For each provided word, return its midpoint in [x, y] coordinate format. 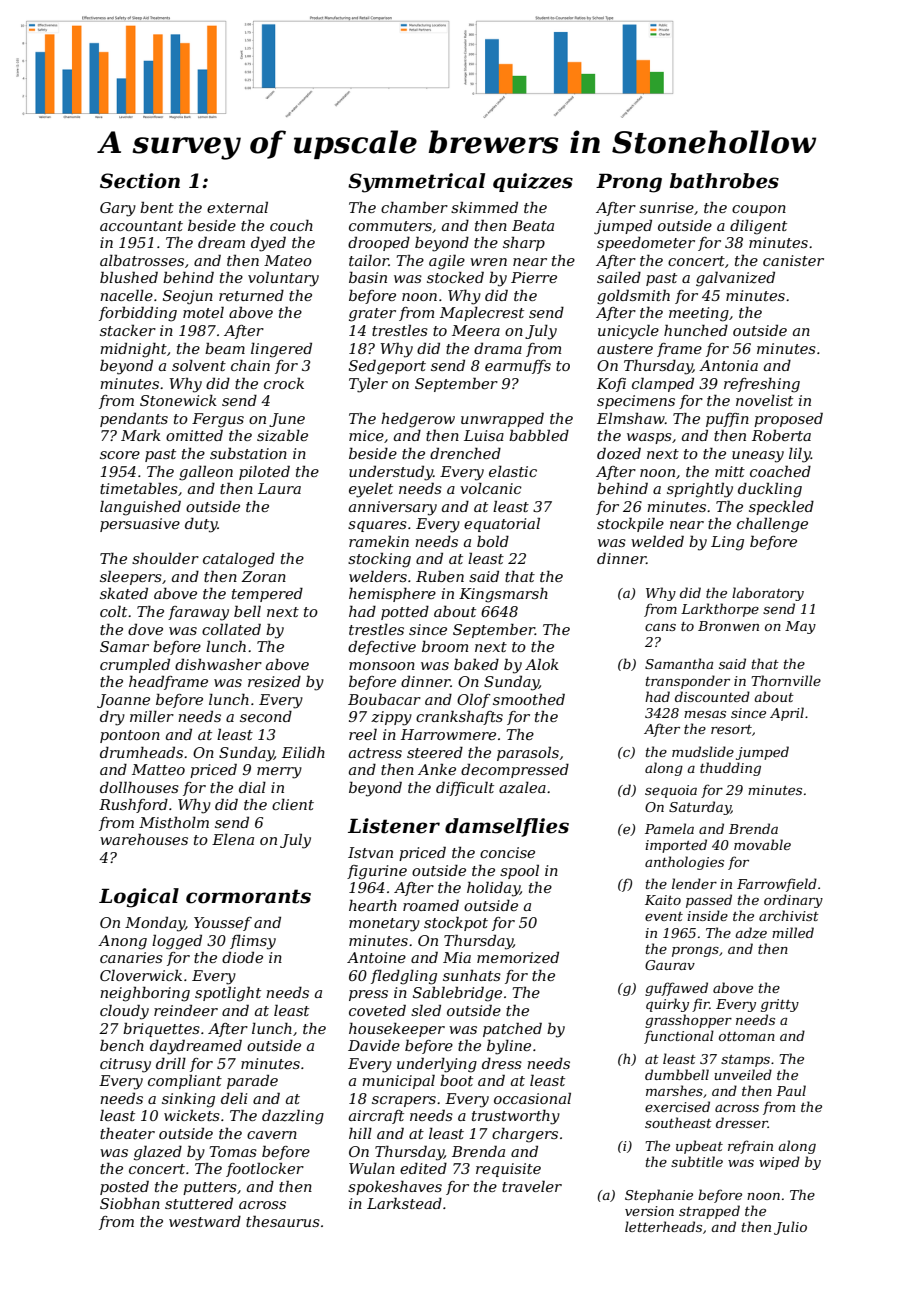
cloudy [124, 1012]
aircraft [376, 1117]
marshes [674, 1090]
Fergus [218, 420]
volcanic [491, 488]
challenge [772, 525]
